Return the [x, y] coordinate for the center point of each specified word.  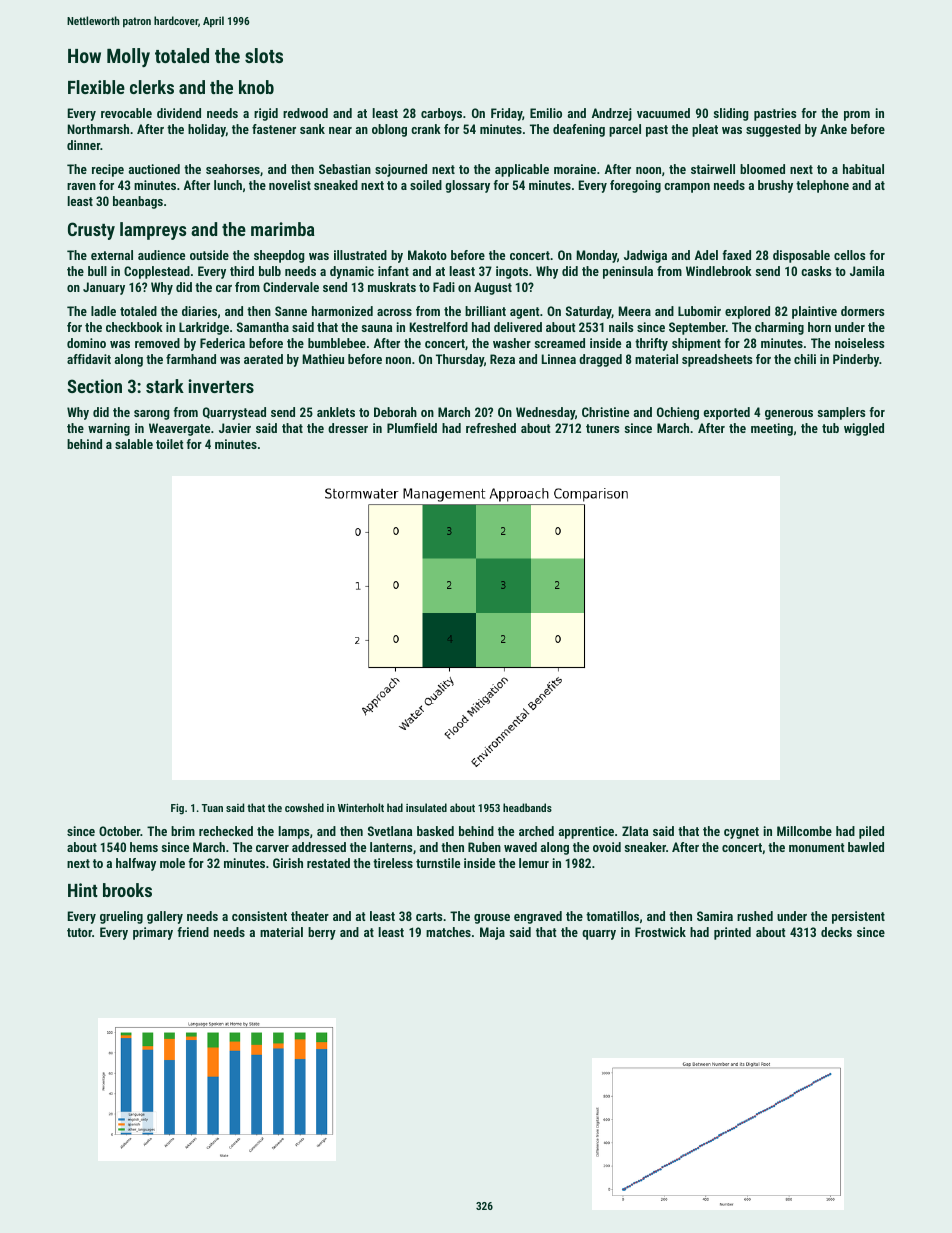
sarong [151, 415]
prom [857, 116]
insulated [426, 807]
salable [134, 444]
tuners [602, 428]
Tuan [212, 808]
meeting [772, 429]
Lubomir [699, 311]
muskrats [392, 287]
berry [322, 933]
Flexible [96, 87]
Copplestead [157, 272]
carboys [441, 114]
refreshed [491, 428]
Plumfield [412, 428]
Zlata [635, 831]
